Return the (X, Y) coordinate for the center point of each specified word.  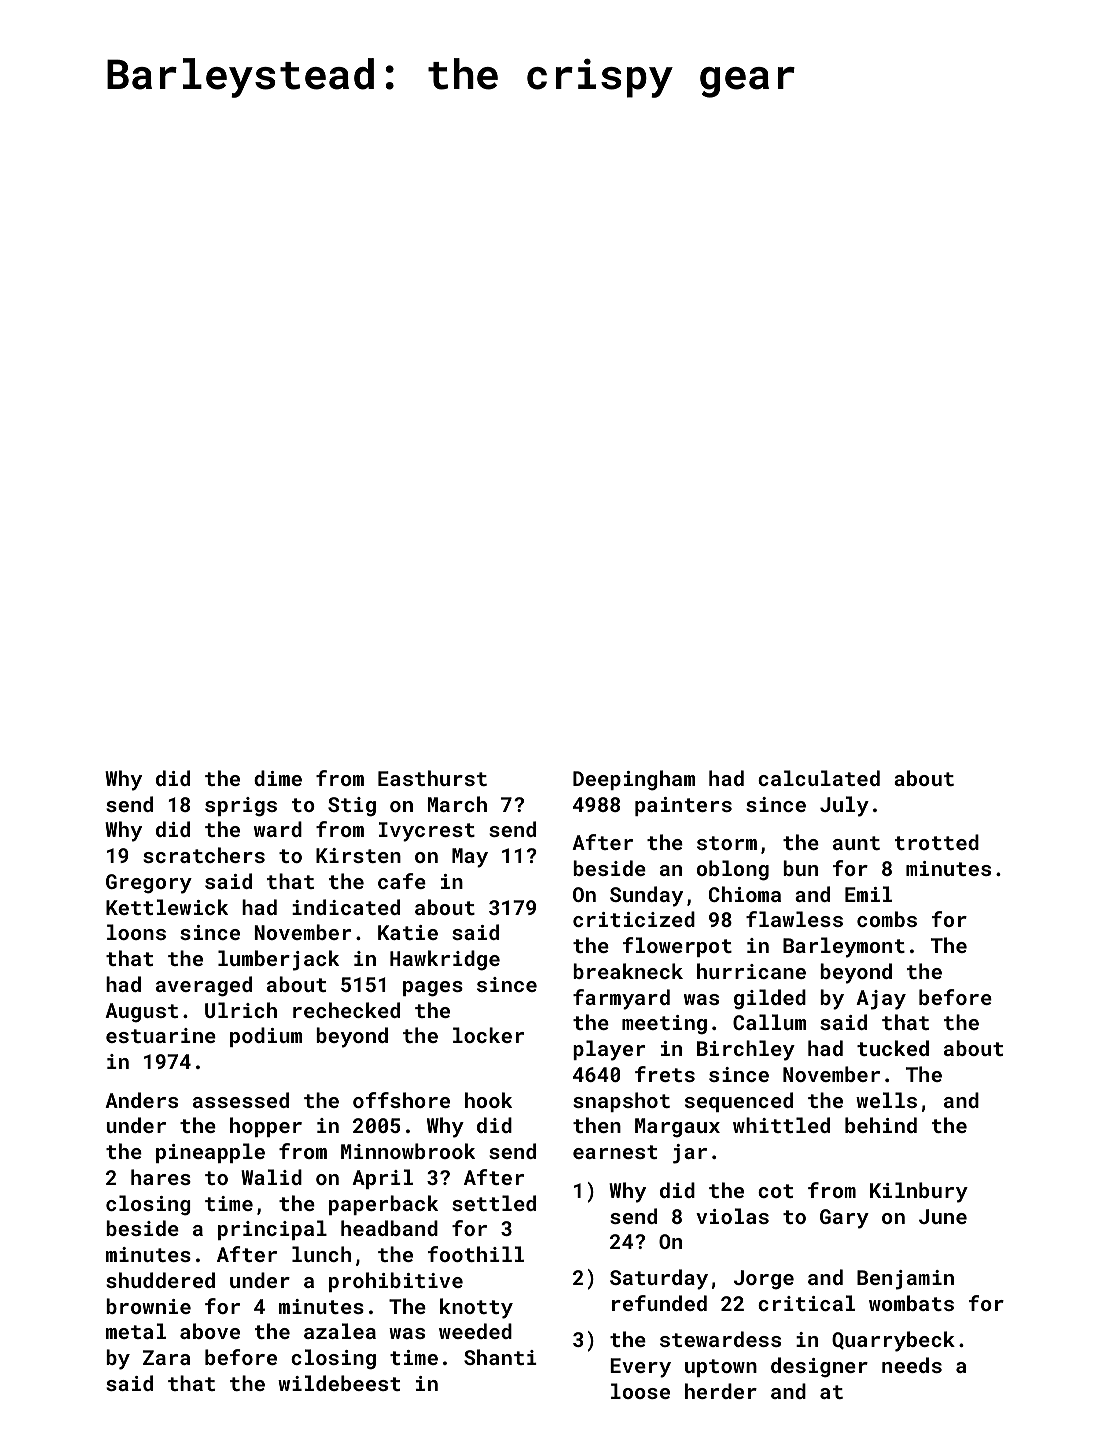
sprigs (241, 807)
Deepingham (634, 780)
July (844, 806)
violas (732, 1216)
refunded (659, 1303)
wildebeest (339, 1383)
